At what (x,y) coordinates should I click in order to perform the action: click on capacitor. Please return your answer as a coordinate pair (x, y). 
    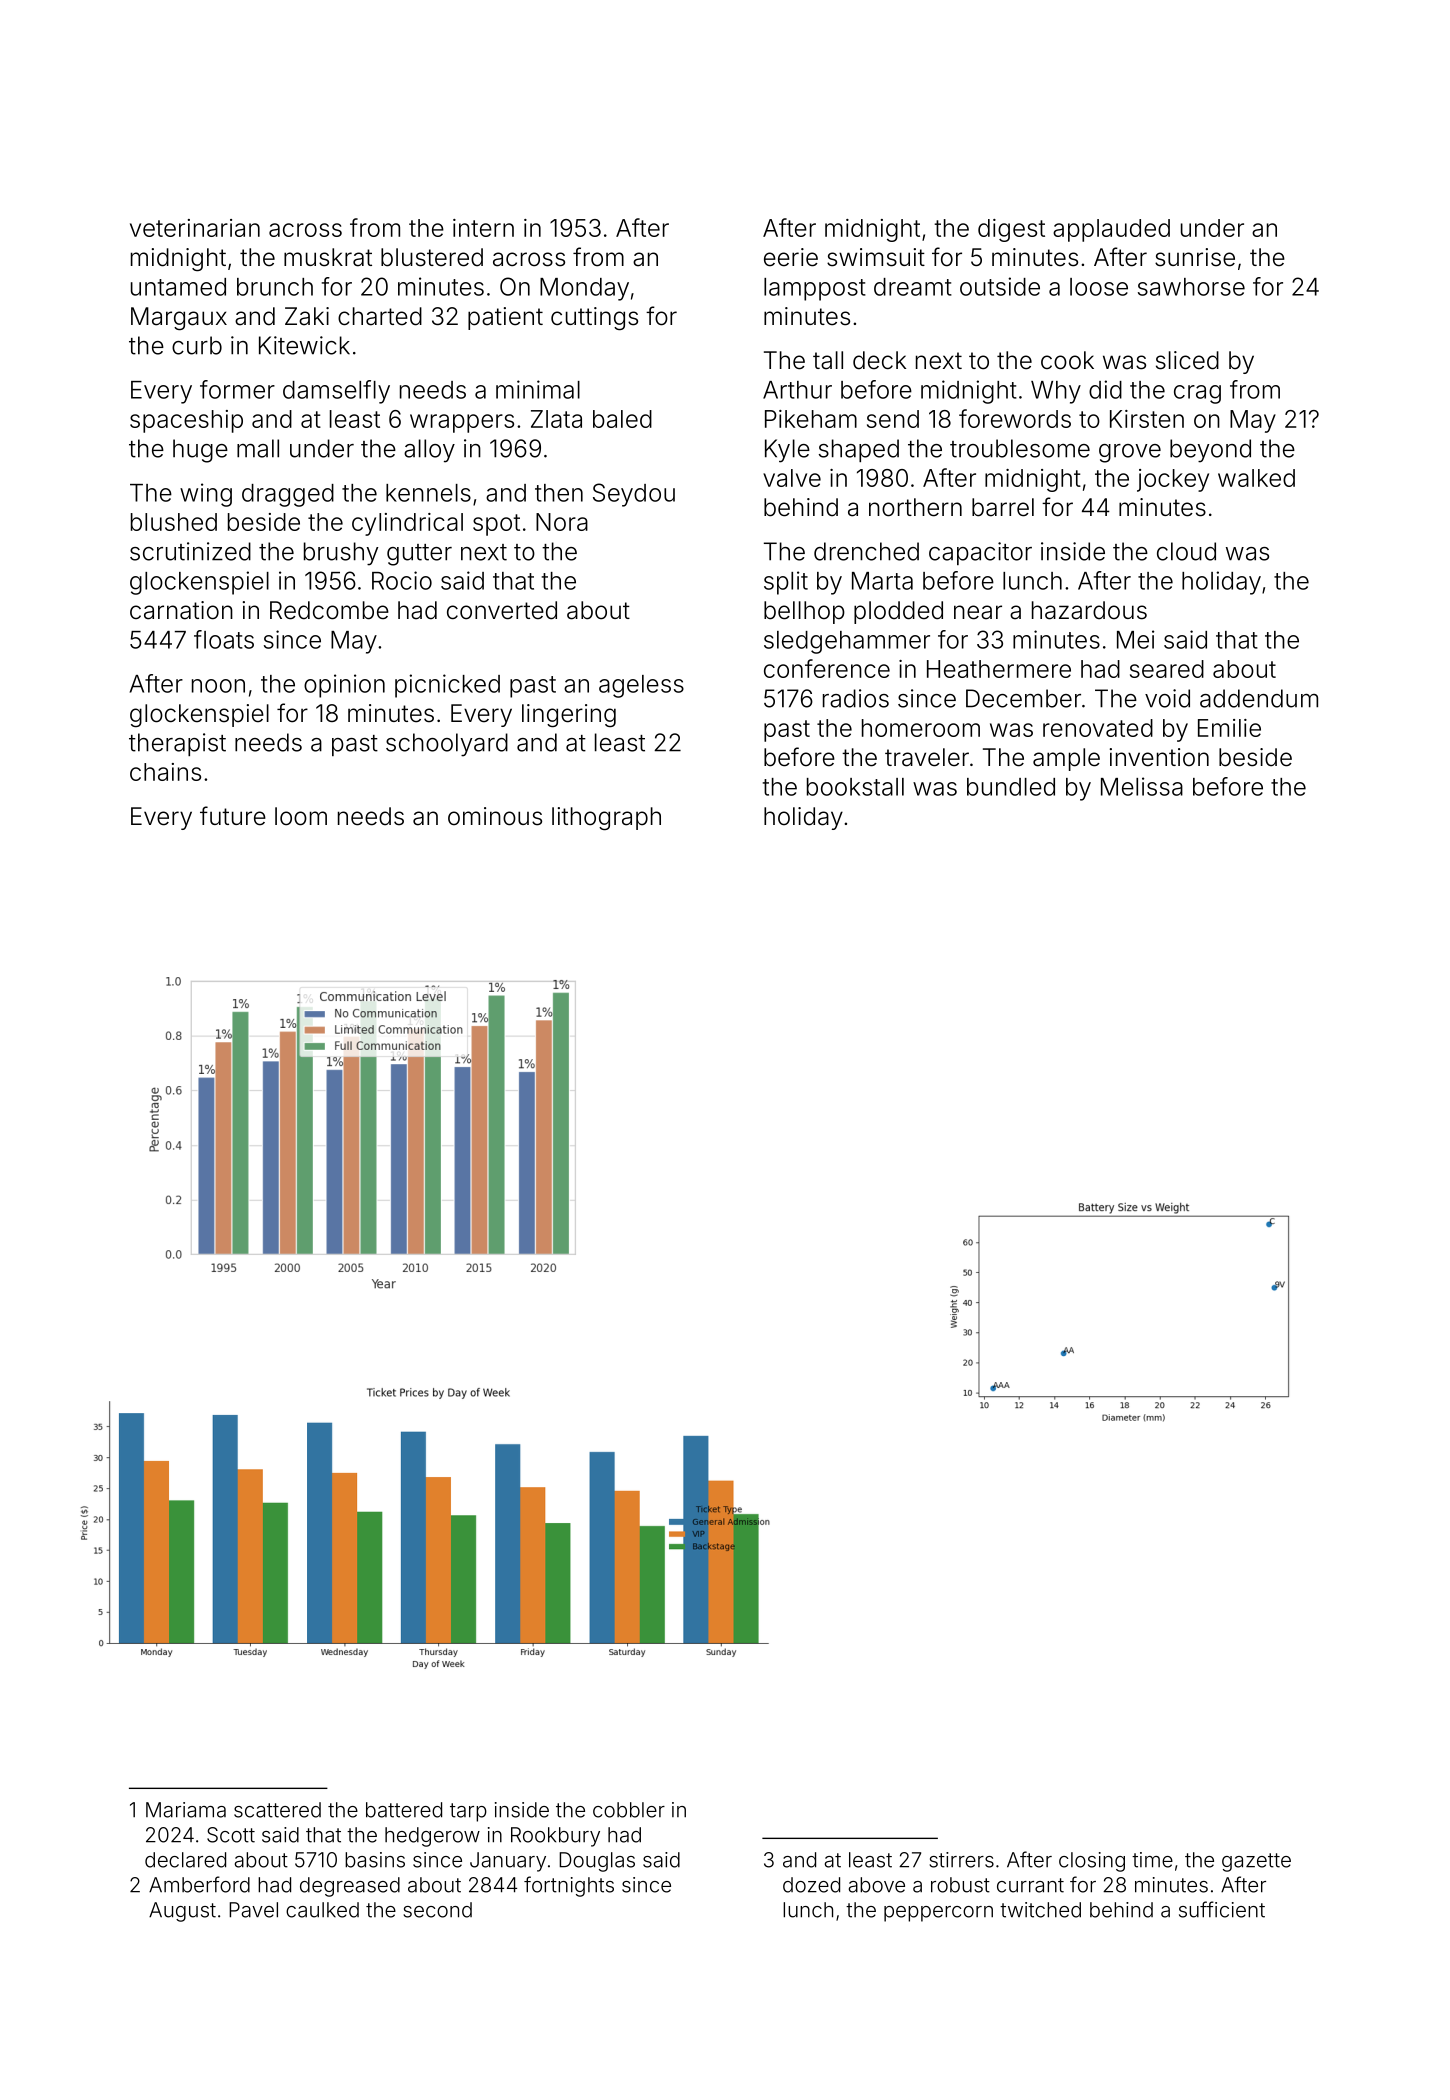
    Looking at the image, I should click on (980, 553).
